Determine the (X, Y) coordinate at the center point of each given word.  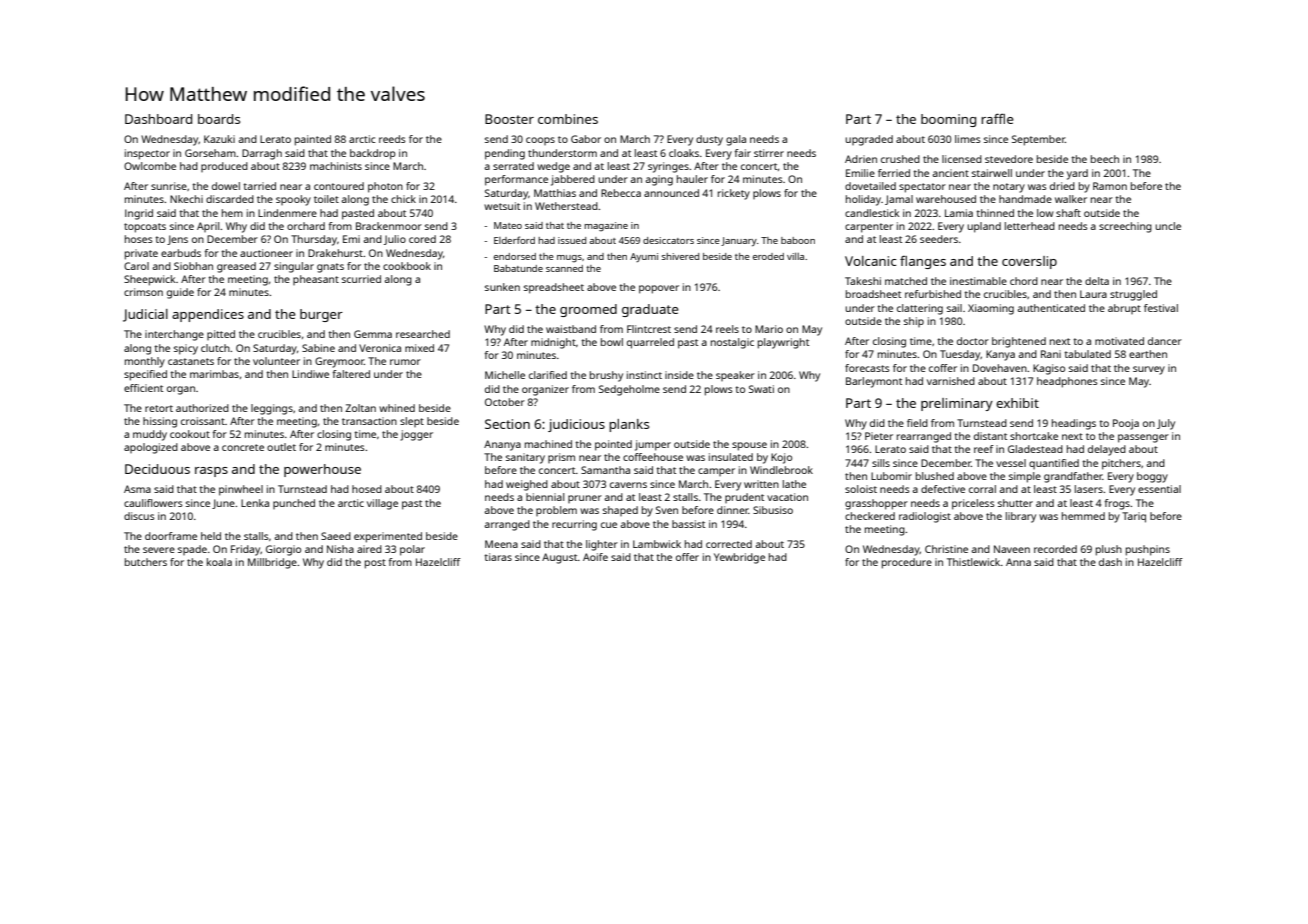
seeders (939, 239)
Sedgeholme (629, 390)
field (917, 423)
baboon (798, 240)
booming (948, 120)
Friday (245, 550)
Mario (769, 329)
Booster (509, 119)
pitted (221, 335)
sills (881, 463)
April (208, 227)
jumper (653, 445)
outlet (281, 447)
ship (914, 322)
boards (219, 119)
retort (159, 408)
